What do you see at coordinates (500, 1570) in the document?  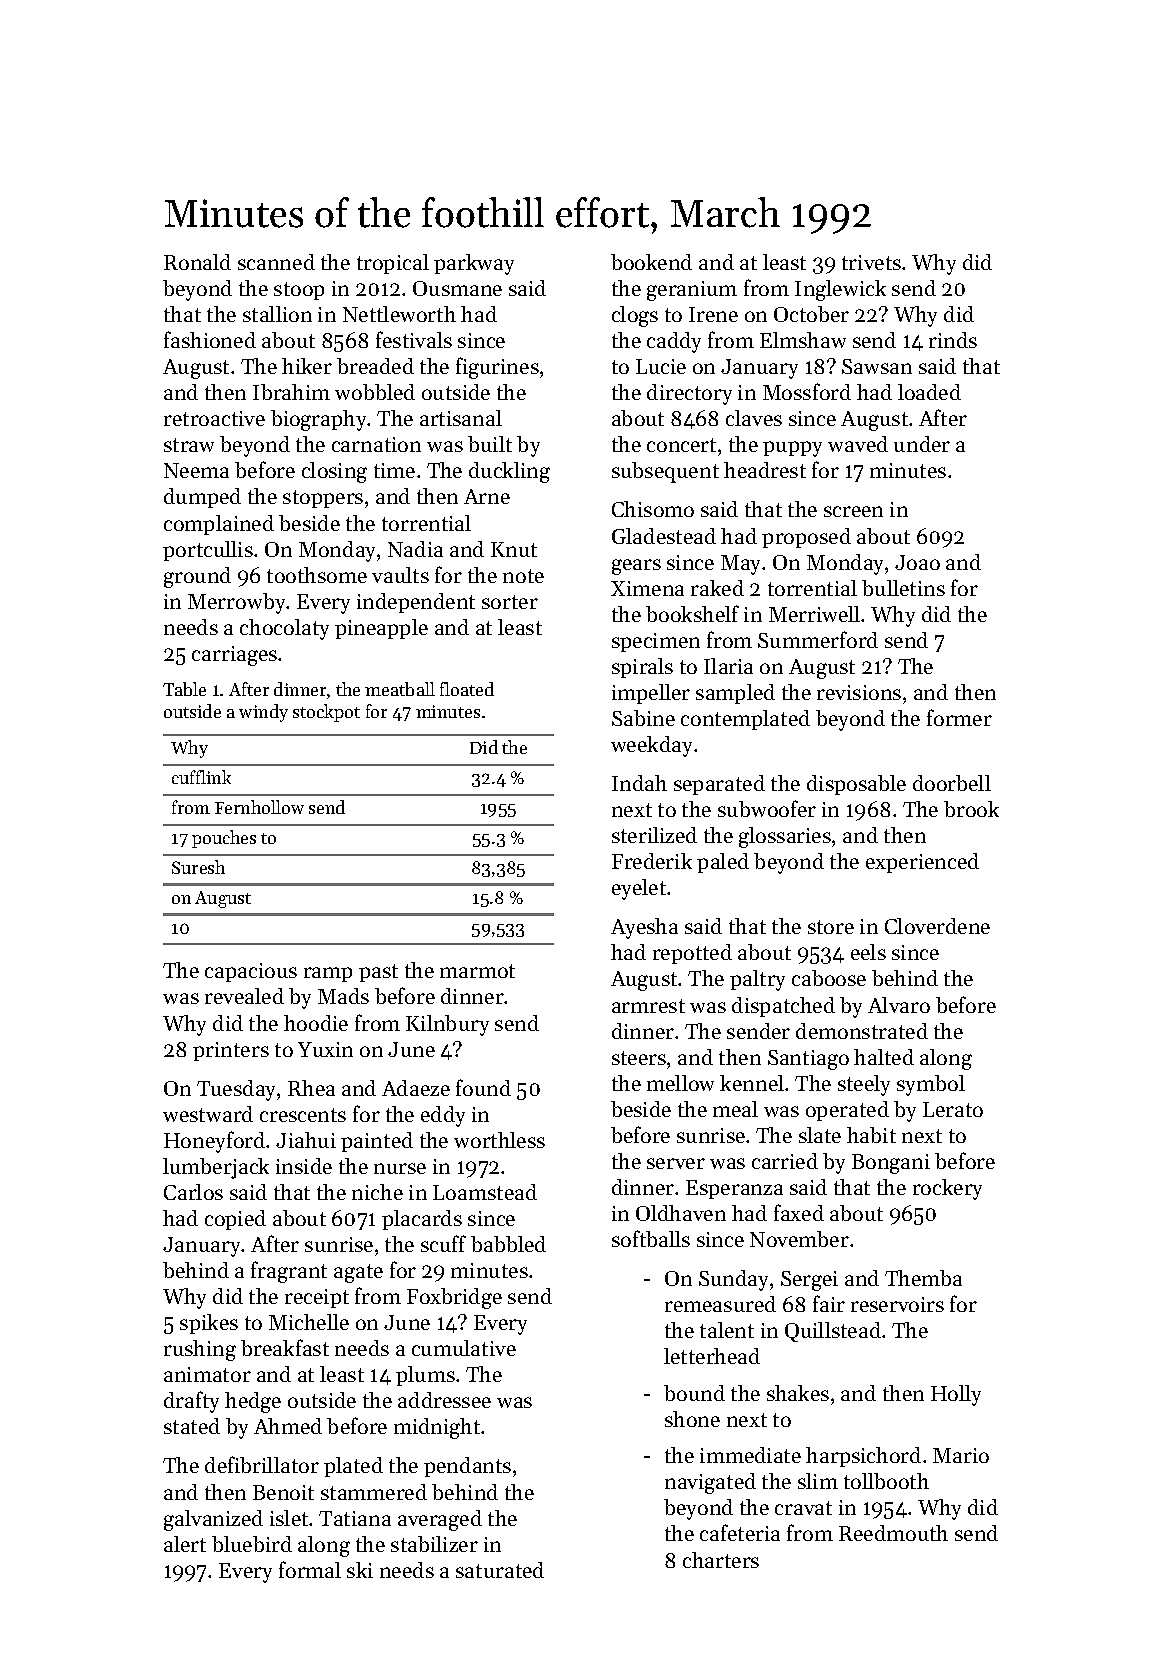 I see `saturated` at bounding box center [500, 1570].
